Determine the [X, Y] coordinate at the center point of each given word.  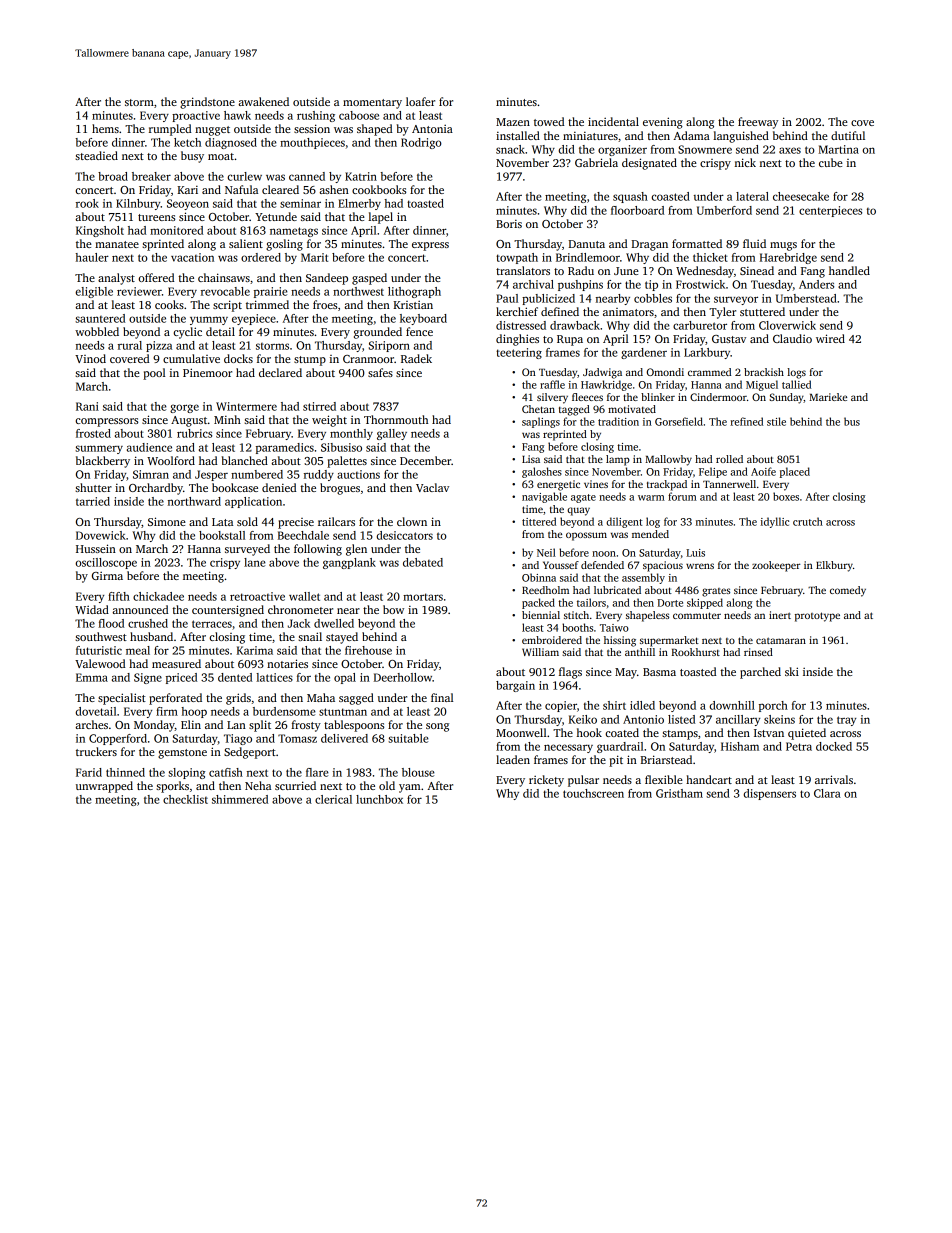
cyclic [187, 333]
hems [105, 128]
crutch [808, 521]
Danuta [586, 244]
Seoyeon [188, 204]
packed [538, 603]
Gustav [729, 339]
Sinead [757, 270]
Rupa [570, 340]
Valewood [100, 663]
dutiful [848, 135]
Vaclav [432, 487]
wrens [700, 566]
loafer [420, 101]
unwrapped [104, 787]
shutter [93, 487]
